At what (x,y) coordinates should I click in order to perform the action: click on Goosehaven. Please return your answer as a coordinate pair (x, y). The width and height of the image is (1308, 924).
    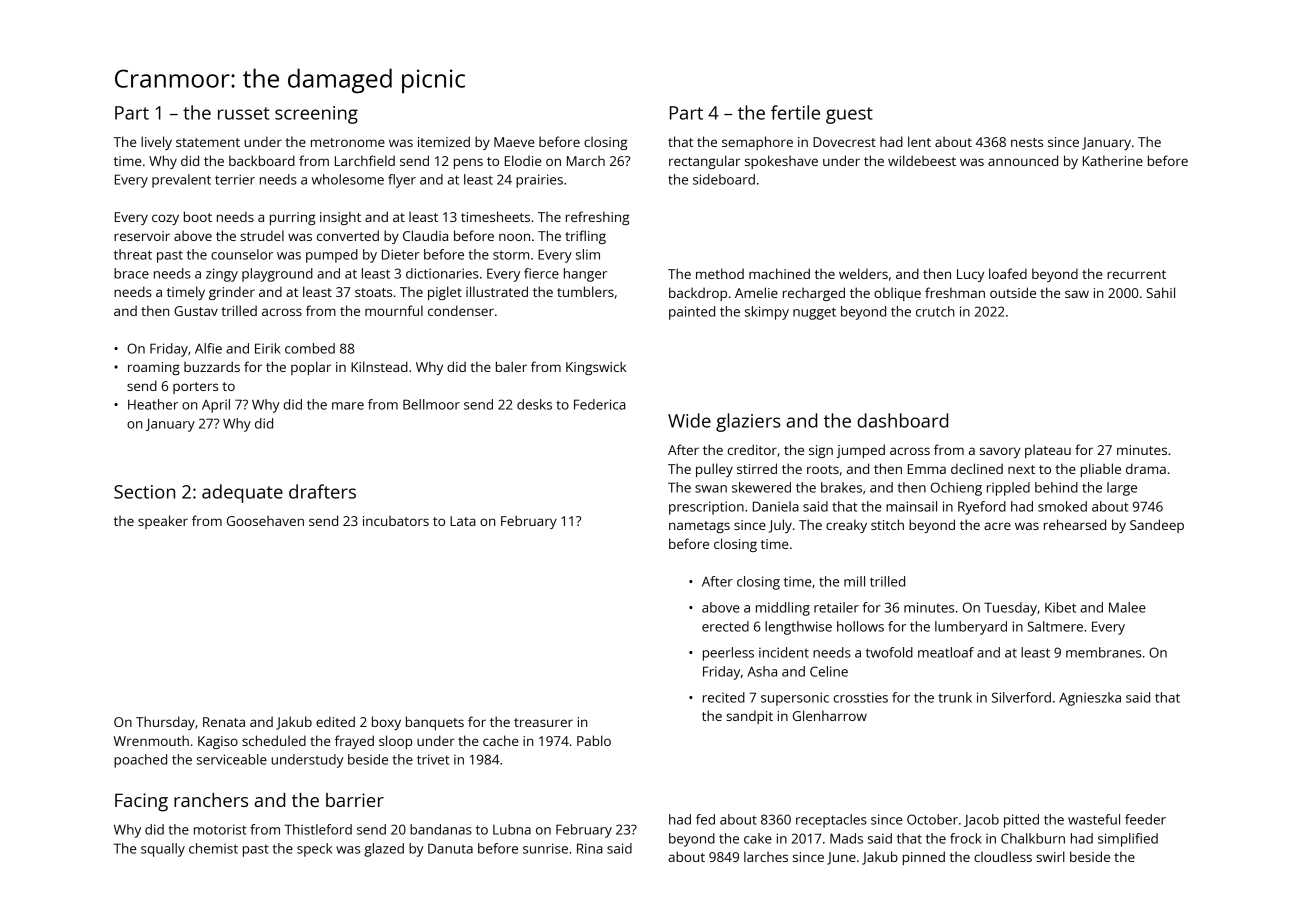
    Looking at the image, I should click on (265, 520).
